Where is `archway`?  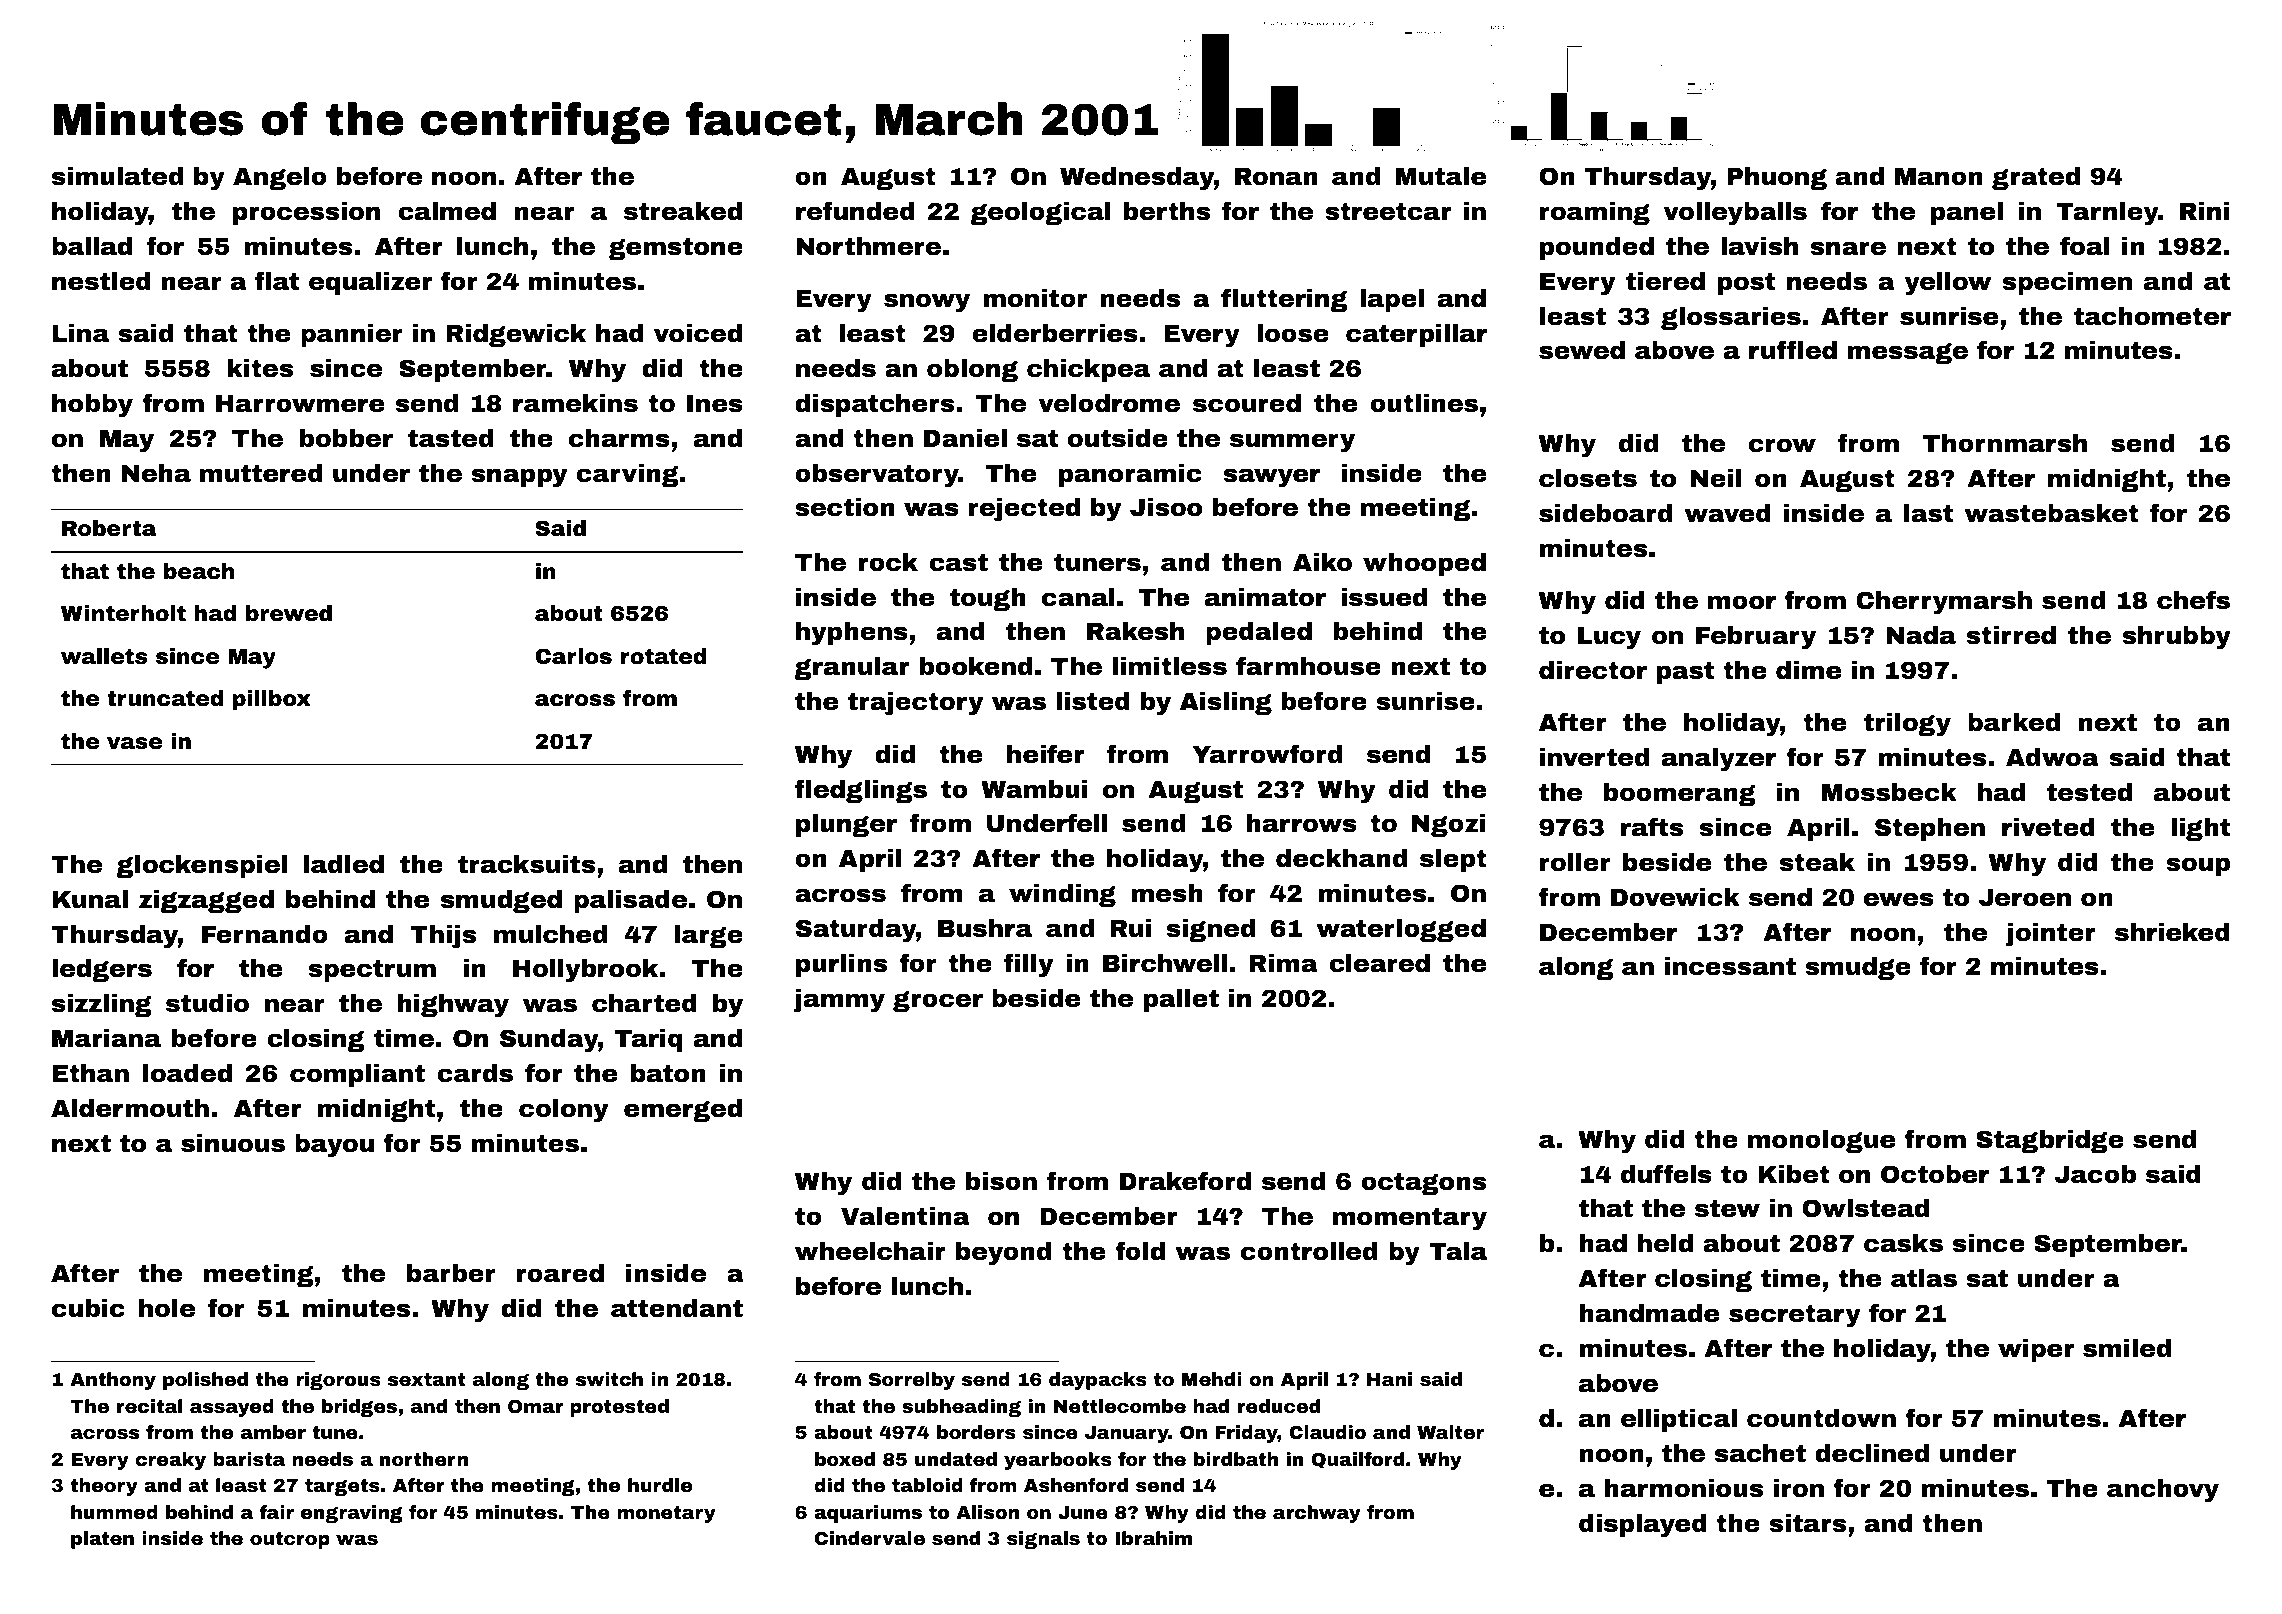 archway is located at coordinates (1317, 1514).
